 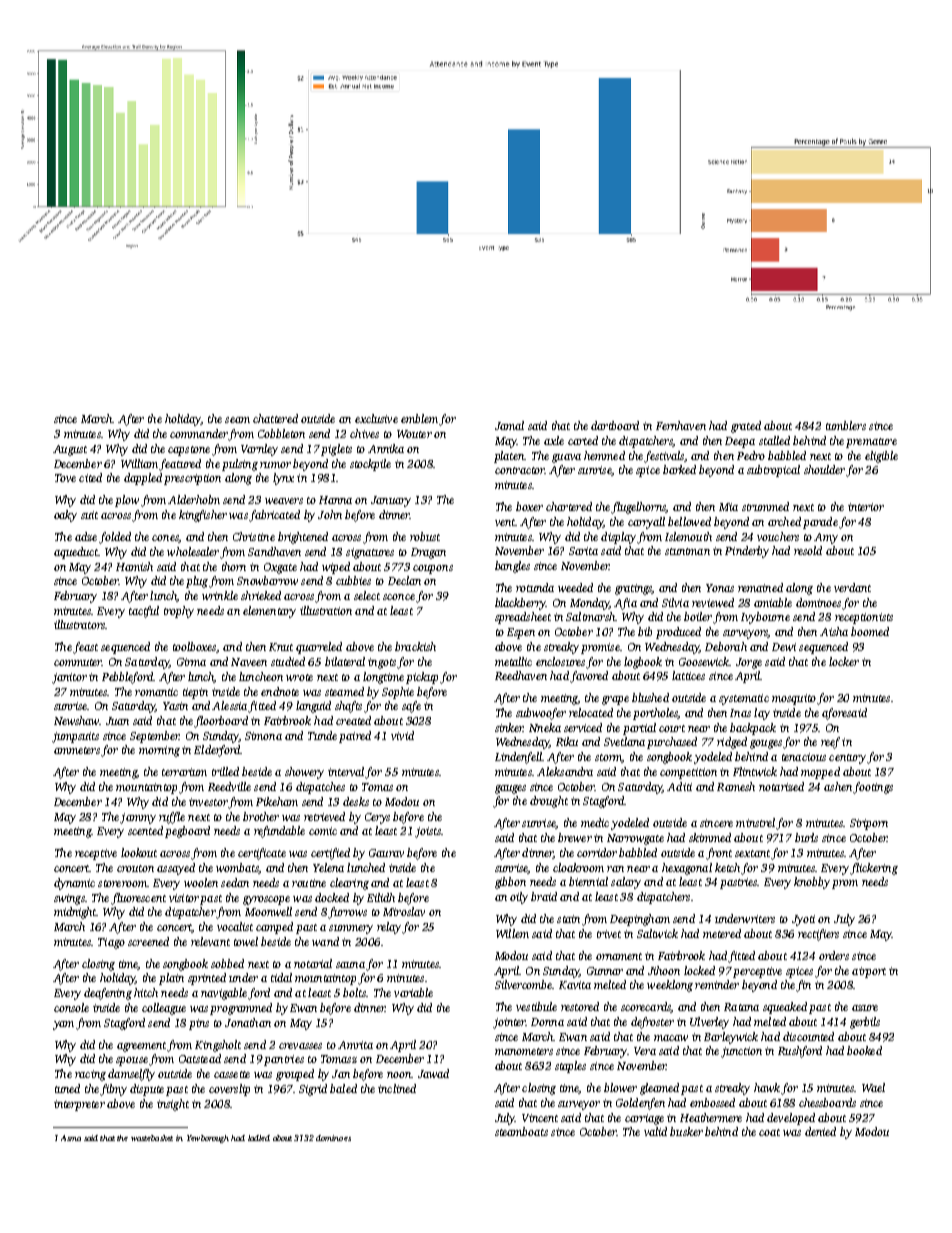 What do you see at coordinates (869, 824) in the screenshot?
I see `Siriporn` at bounding box center [869, 824].
